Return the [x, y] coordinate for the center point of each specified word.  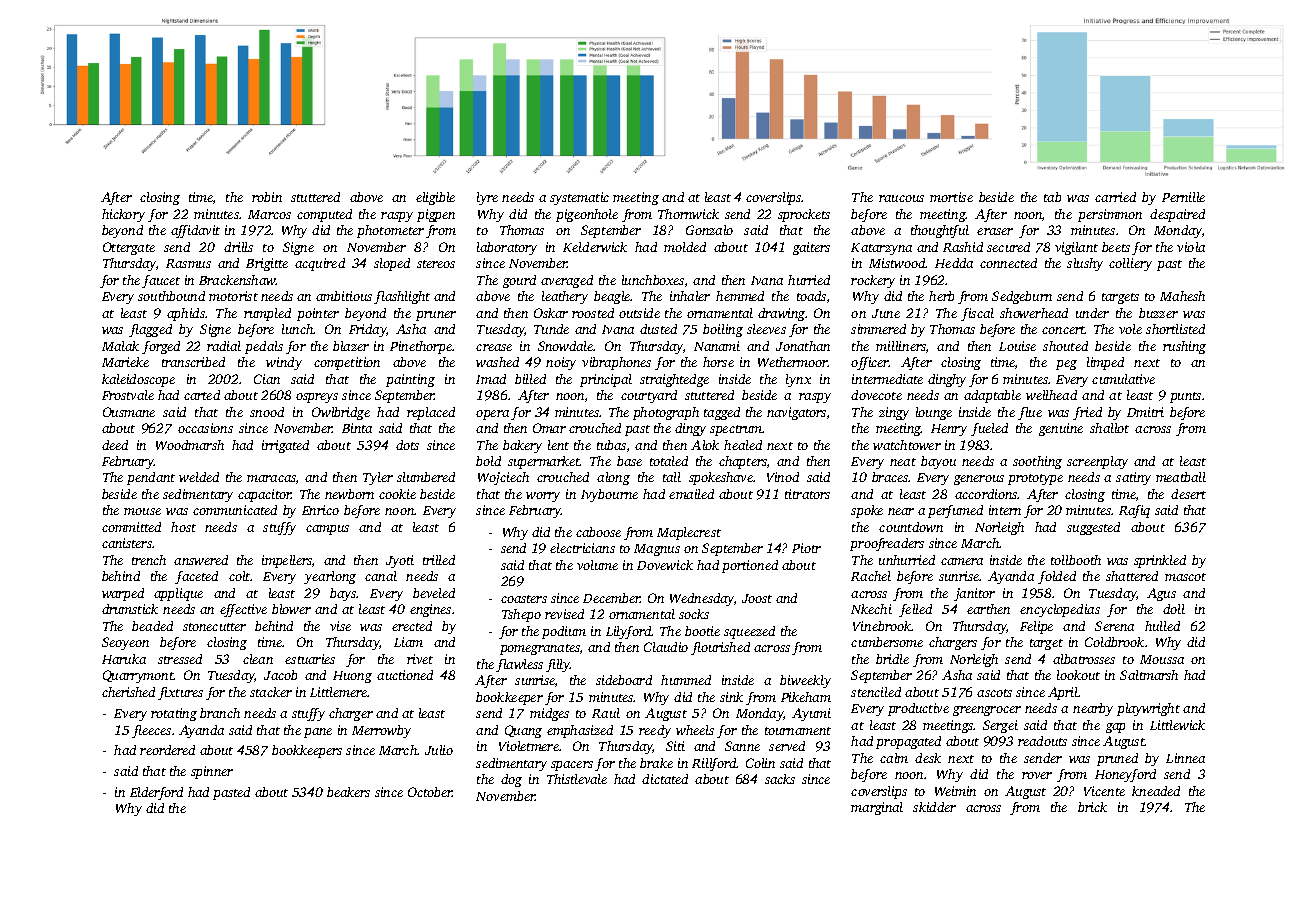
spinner [212, 772]
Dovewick [665, 565]
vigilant [1076, 248]
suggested [1093, 528]
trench [149, 560]
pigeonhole [587, 215]
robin [267, 197]
